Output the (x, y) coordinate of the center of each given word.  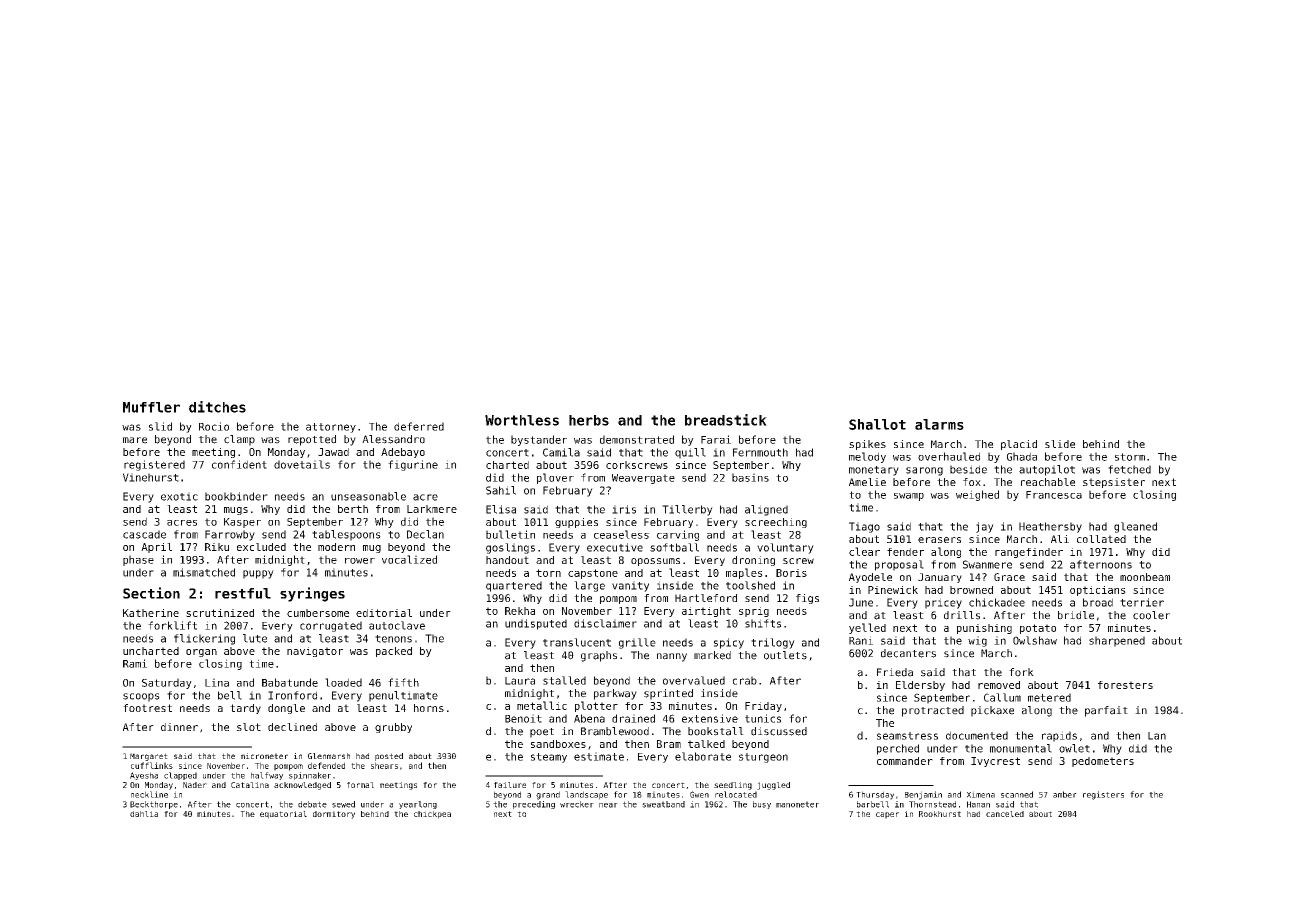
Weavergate (643, 479)
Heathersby (1050, 527)
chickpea (432, 815)
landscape (586, 795)
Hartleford (706, 598)
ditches (217, 407)
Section (151, 593)
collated (1101, 539)
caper (887, 815)
